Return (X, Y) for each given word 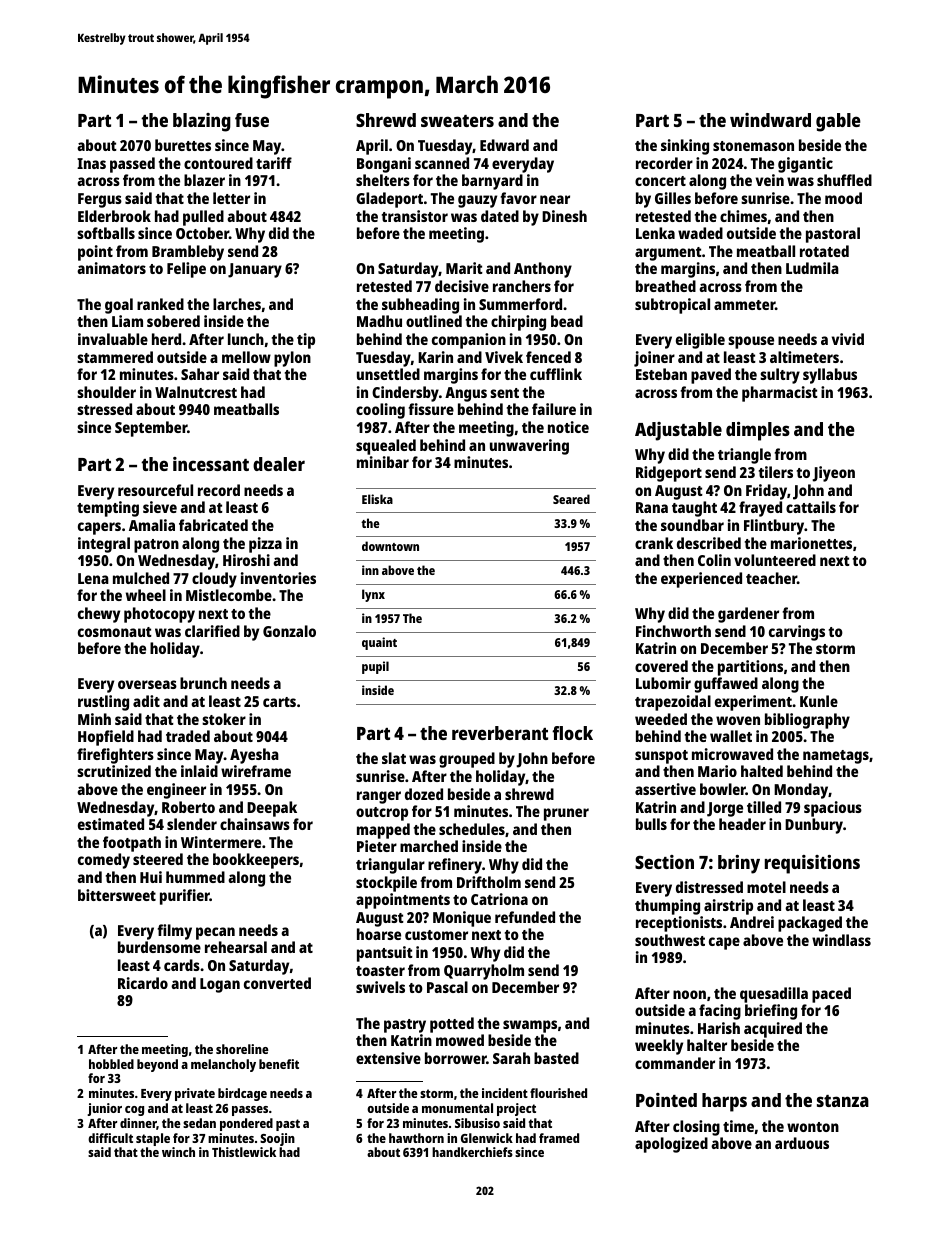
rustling (103, 703)
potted (452, 1025)
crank (654, 543)
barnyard (492, 182)
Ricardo (143, 983)
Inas (91, 163)
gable (838, 122)
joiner (654, 359)
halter (707, 1045)
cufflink (556, 374)
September (151, 429)
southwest (670, 940)
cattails (811, 507)
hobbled (111, 1064)
